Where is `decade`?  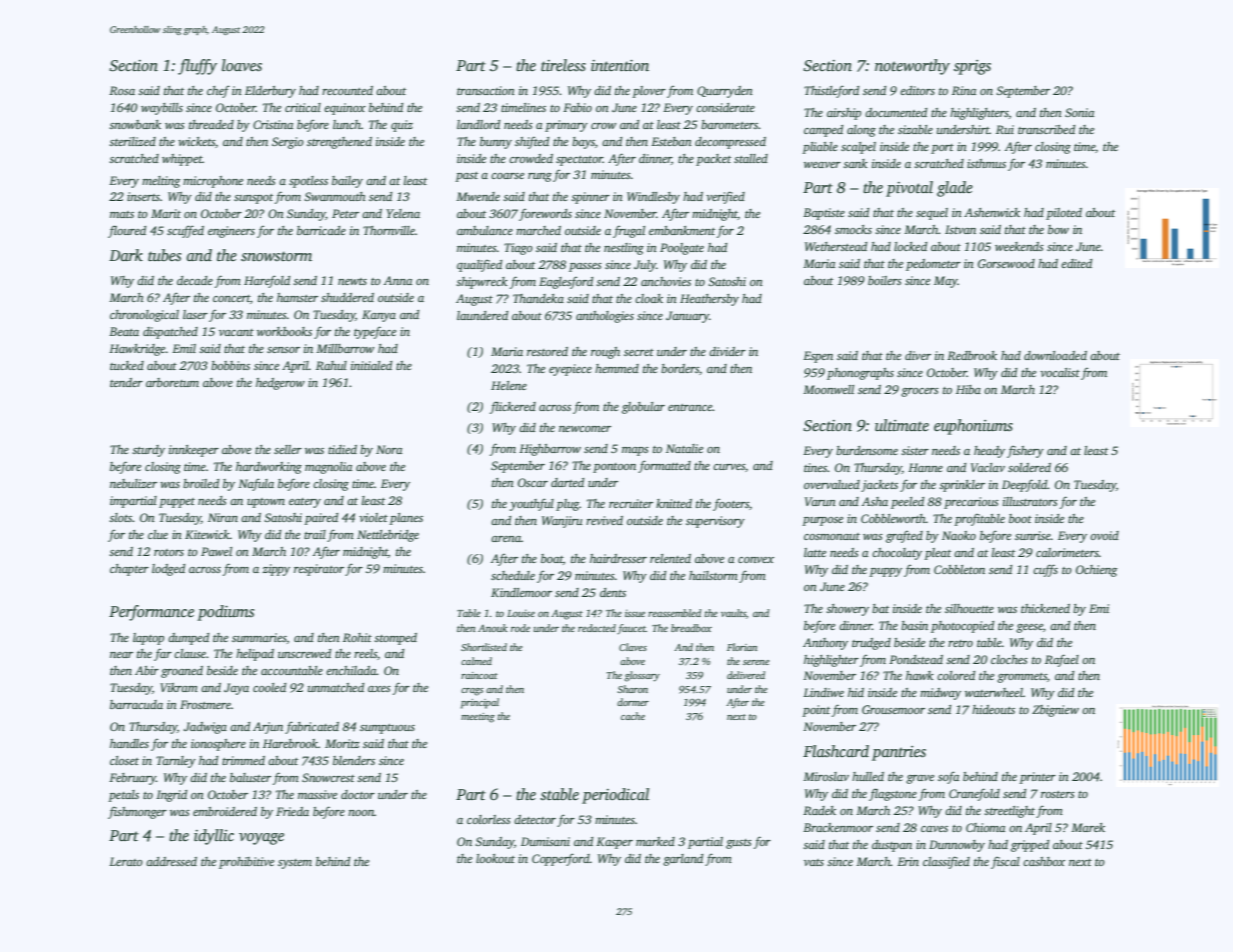
decade is located at coordinates (195, 280).
